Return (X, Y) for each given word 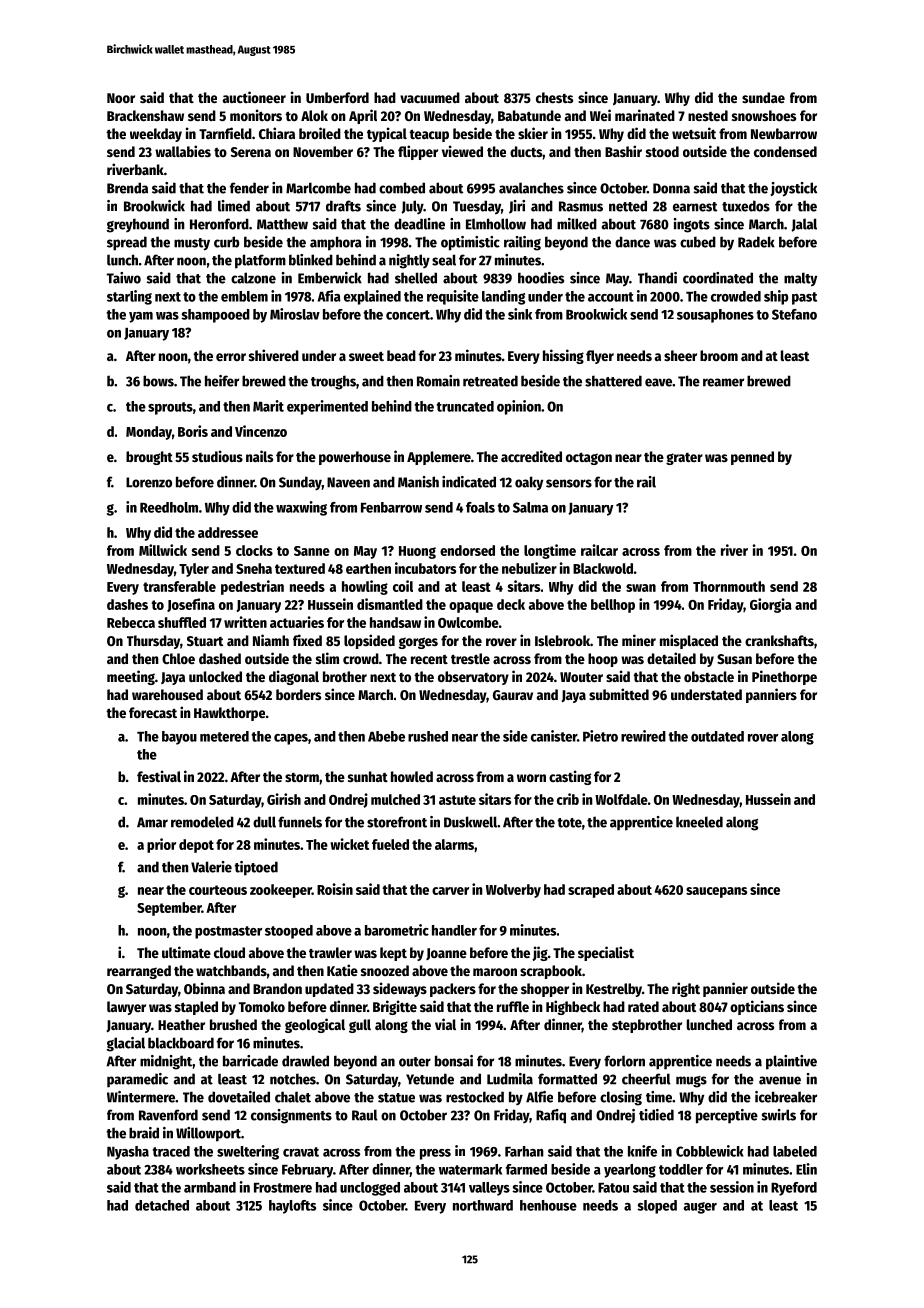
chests (554, 97)
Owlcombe (468, 622)
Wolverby (513, 891)
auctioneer (254, 97)
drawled (305, 1061)
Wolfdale (621, 799)
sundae (763, 97)
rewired (643, 736)
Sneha (254, 568)
